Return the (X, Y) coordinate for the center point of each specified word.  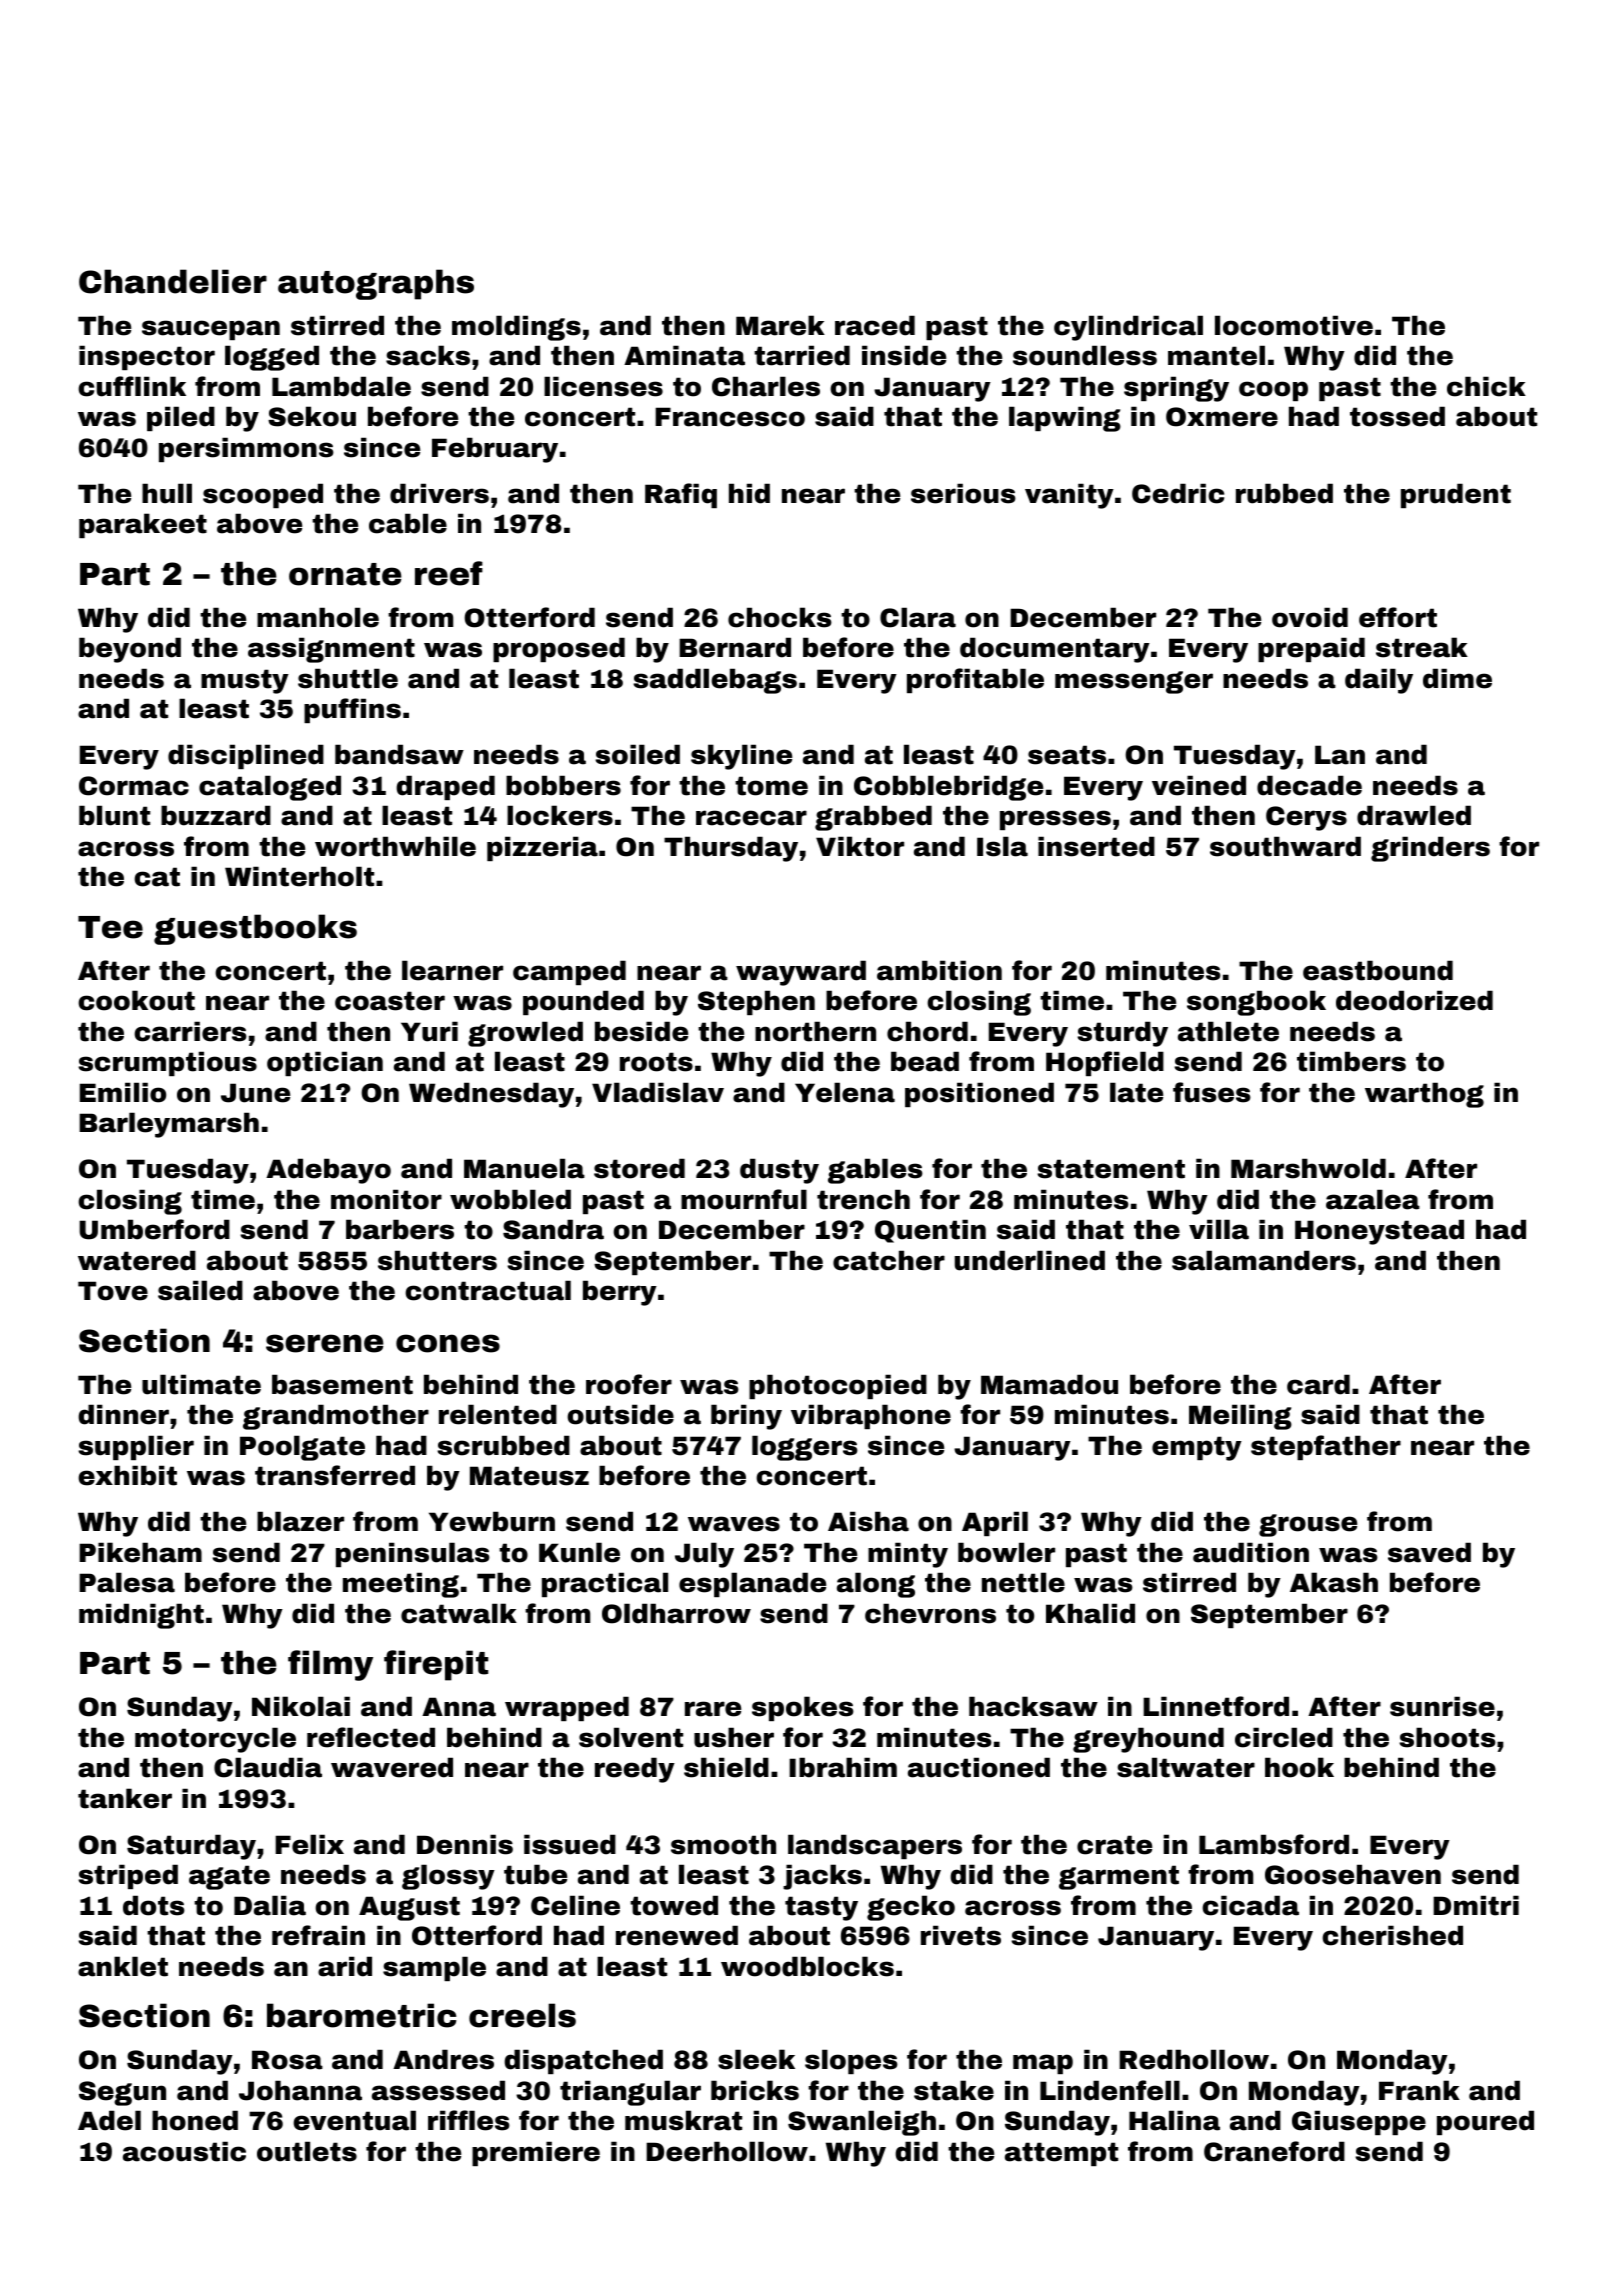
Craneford (1274, 2151)
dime (1457, 678)
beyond (130, 650)
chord (927, 1031)
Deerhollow (727, 2151)
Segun (122, 2093)
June (255, 1093)
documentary (1055, 650)
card (1318, 1384)
